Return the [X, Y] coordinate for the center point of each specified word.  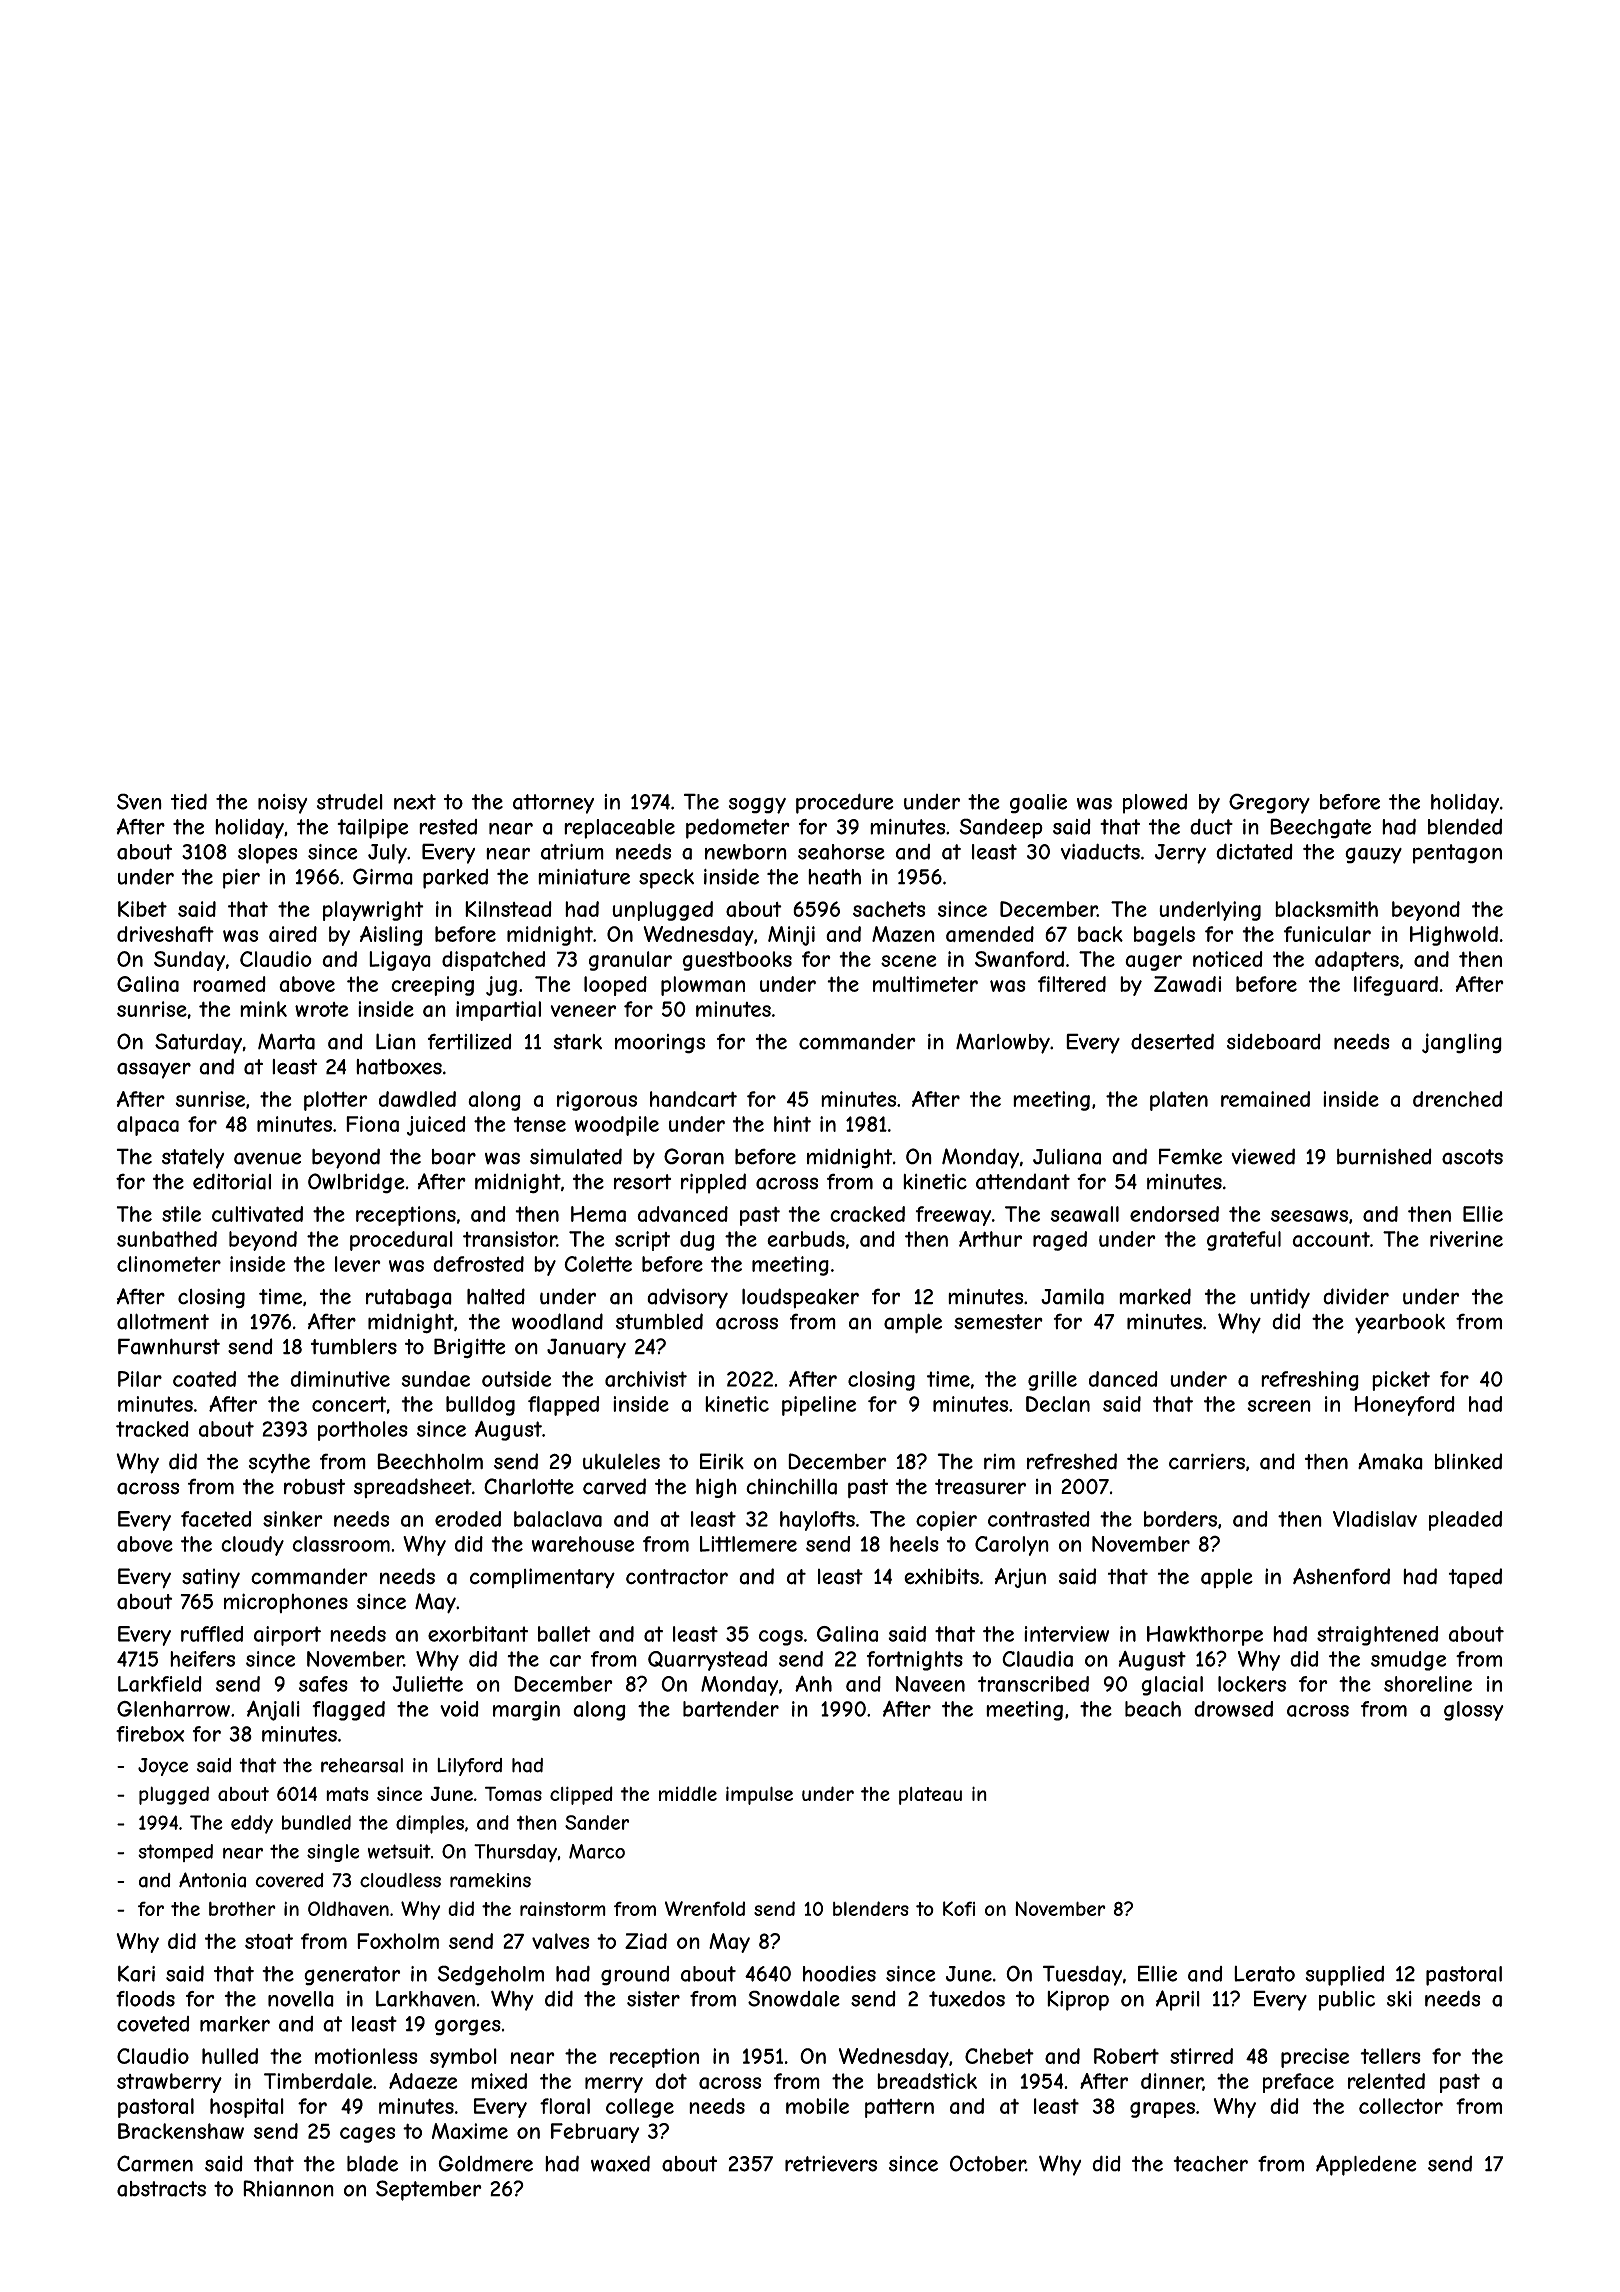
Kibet [142, 909]
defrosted [478, 1264]
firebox [150, 1734]
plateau [930, 1796]
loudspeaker [800, 1298]
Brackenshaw [181, 2131]
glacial [1172, 1686]
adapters [1357, 961]
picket [1401, 1381]
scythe [279, 1463]
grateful [1244, 1241]
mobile [817, 2106]
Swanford [1019, 959]
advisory [687, 1298]
